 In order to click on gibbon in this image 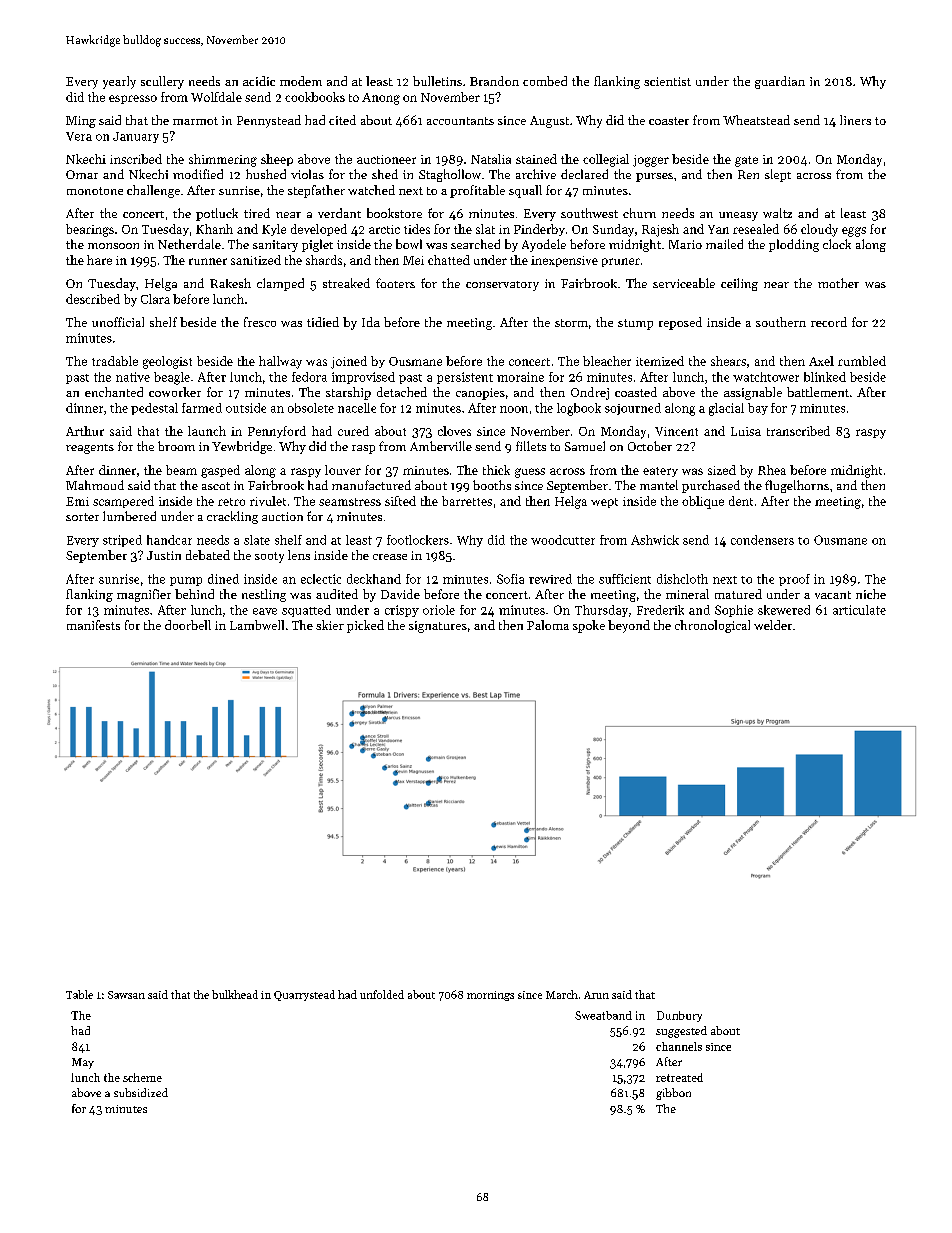, I will do `click(673, 1094)`.
